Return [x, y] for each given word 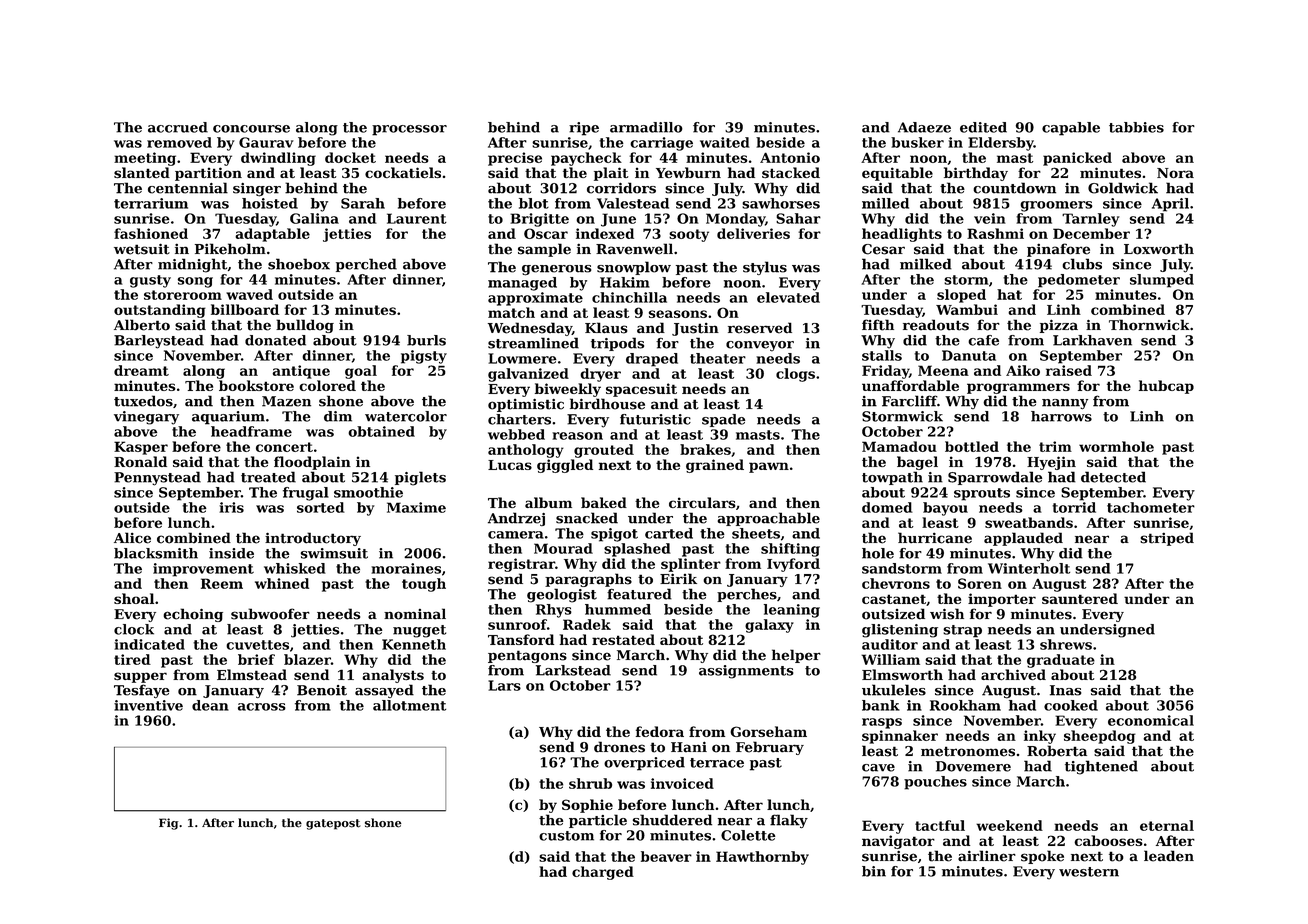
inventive [148, 705]
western [1089, 872]
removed [179, 142]
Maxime [416, 507]
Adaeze [924, 127]
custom [566, 836]
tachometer [1151, 507]
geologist [562, 595]
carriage [661, 144]
